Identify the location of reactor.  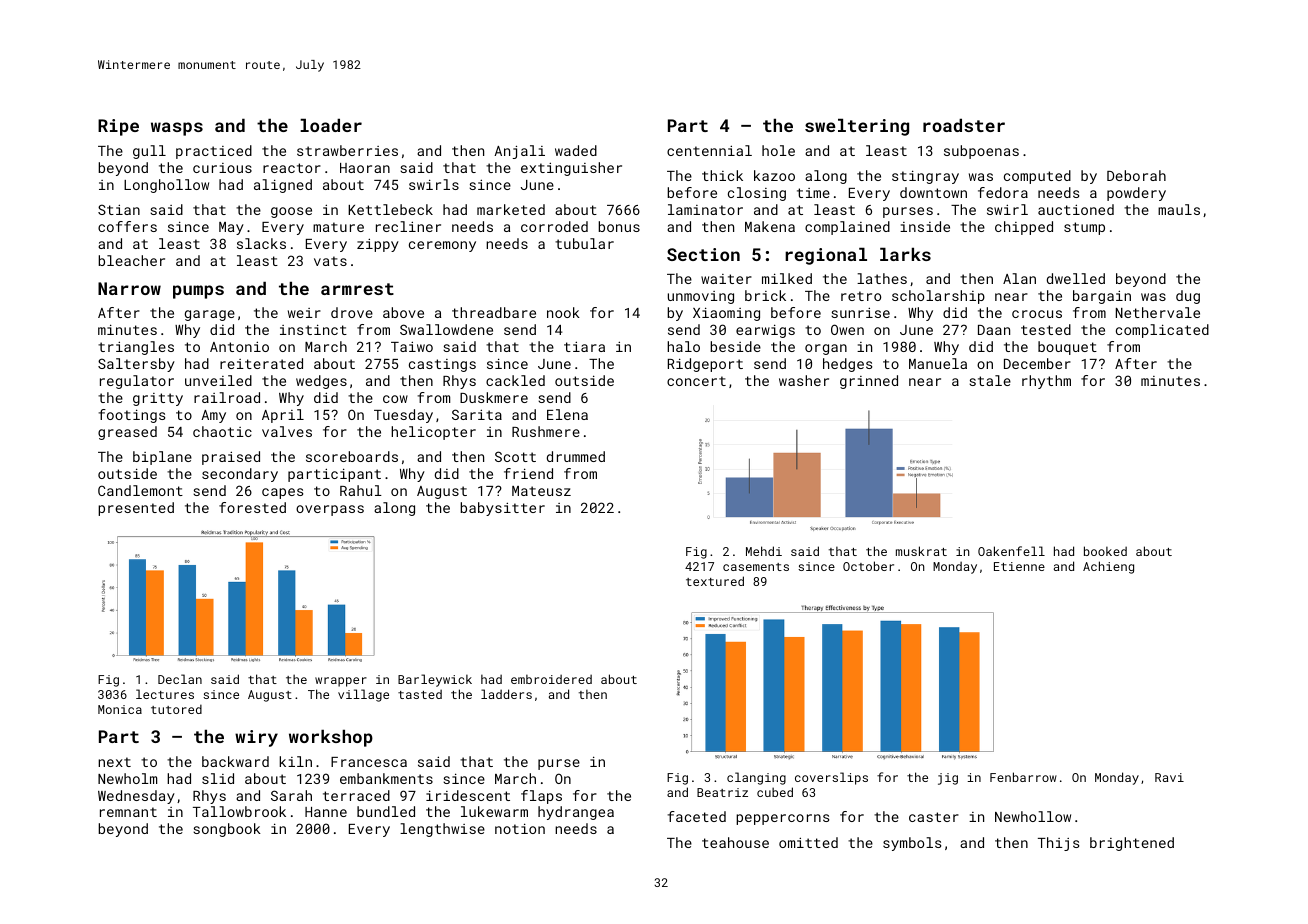
(292, 168).
